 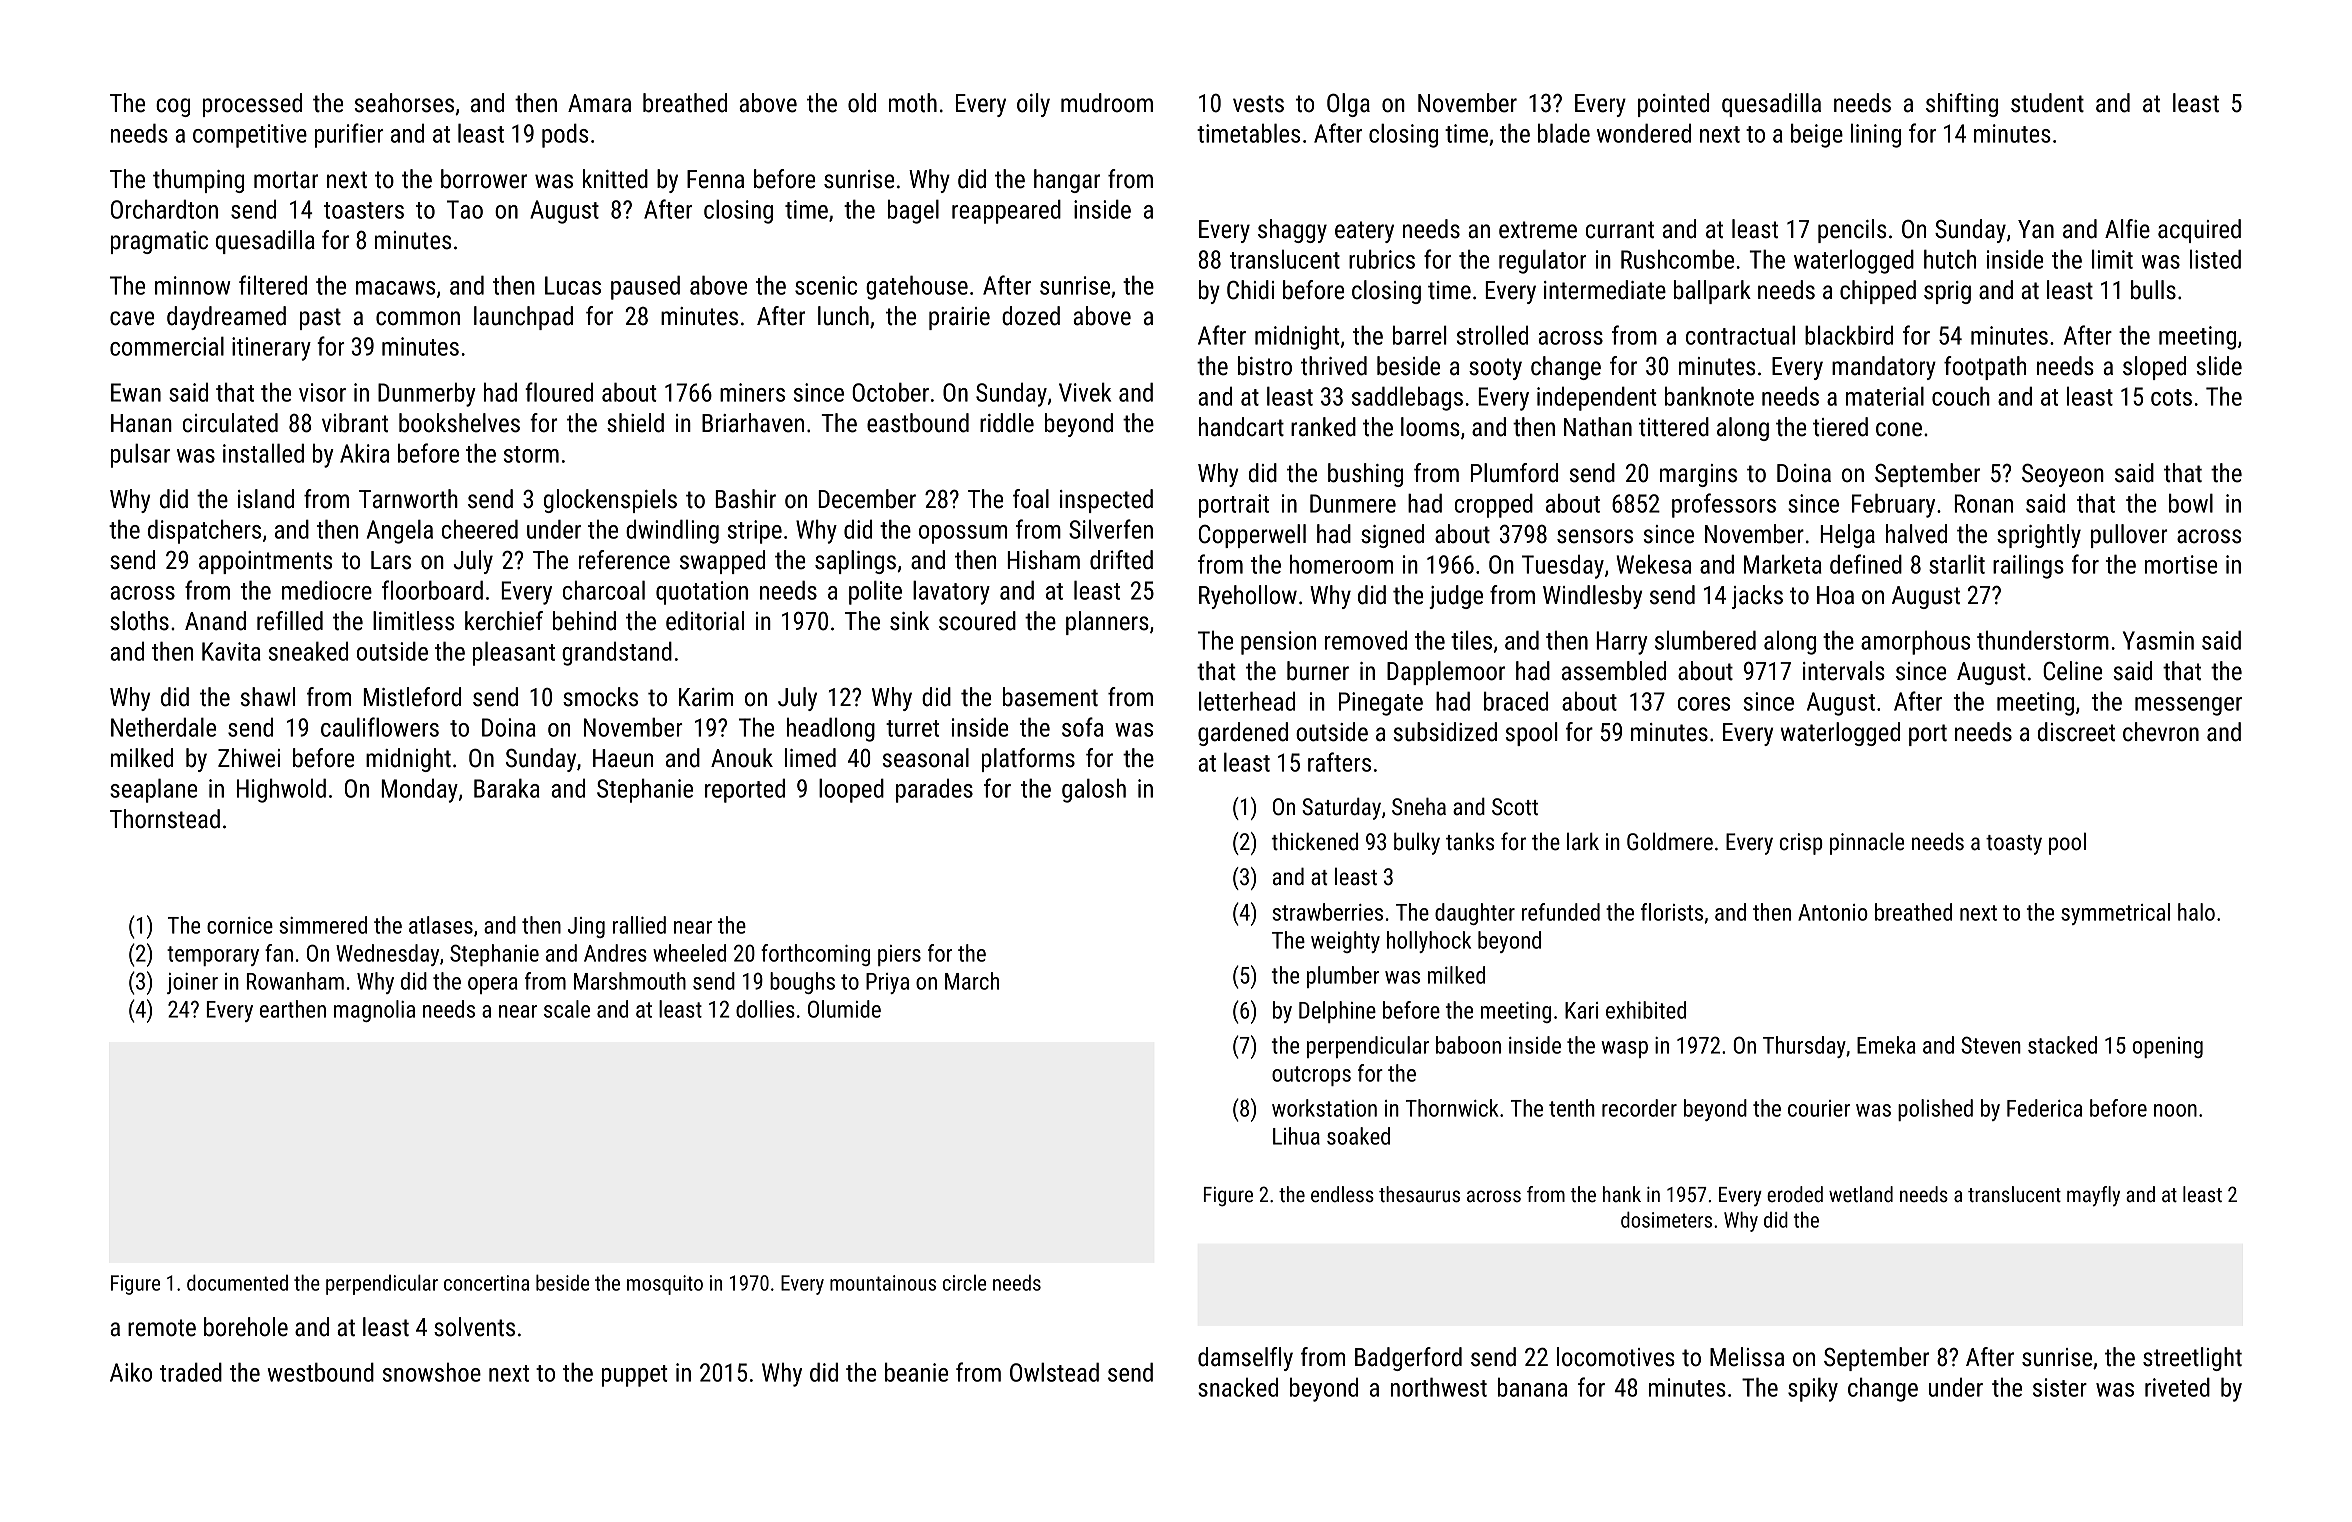 I want to click on concertina, so click(x=486, y=1283).
